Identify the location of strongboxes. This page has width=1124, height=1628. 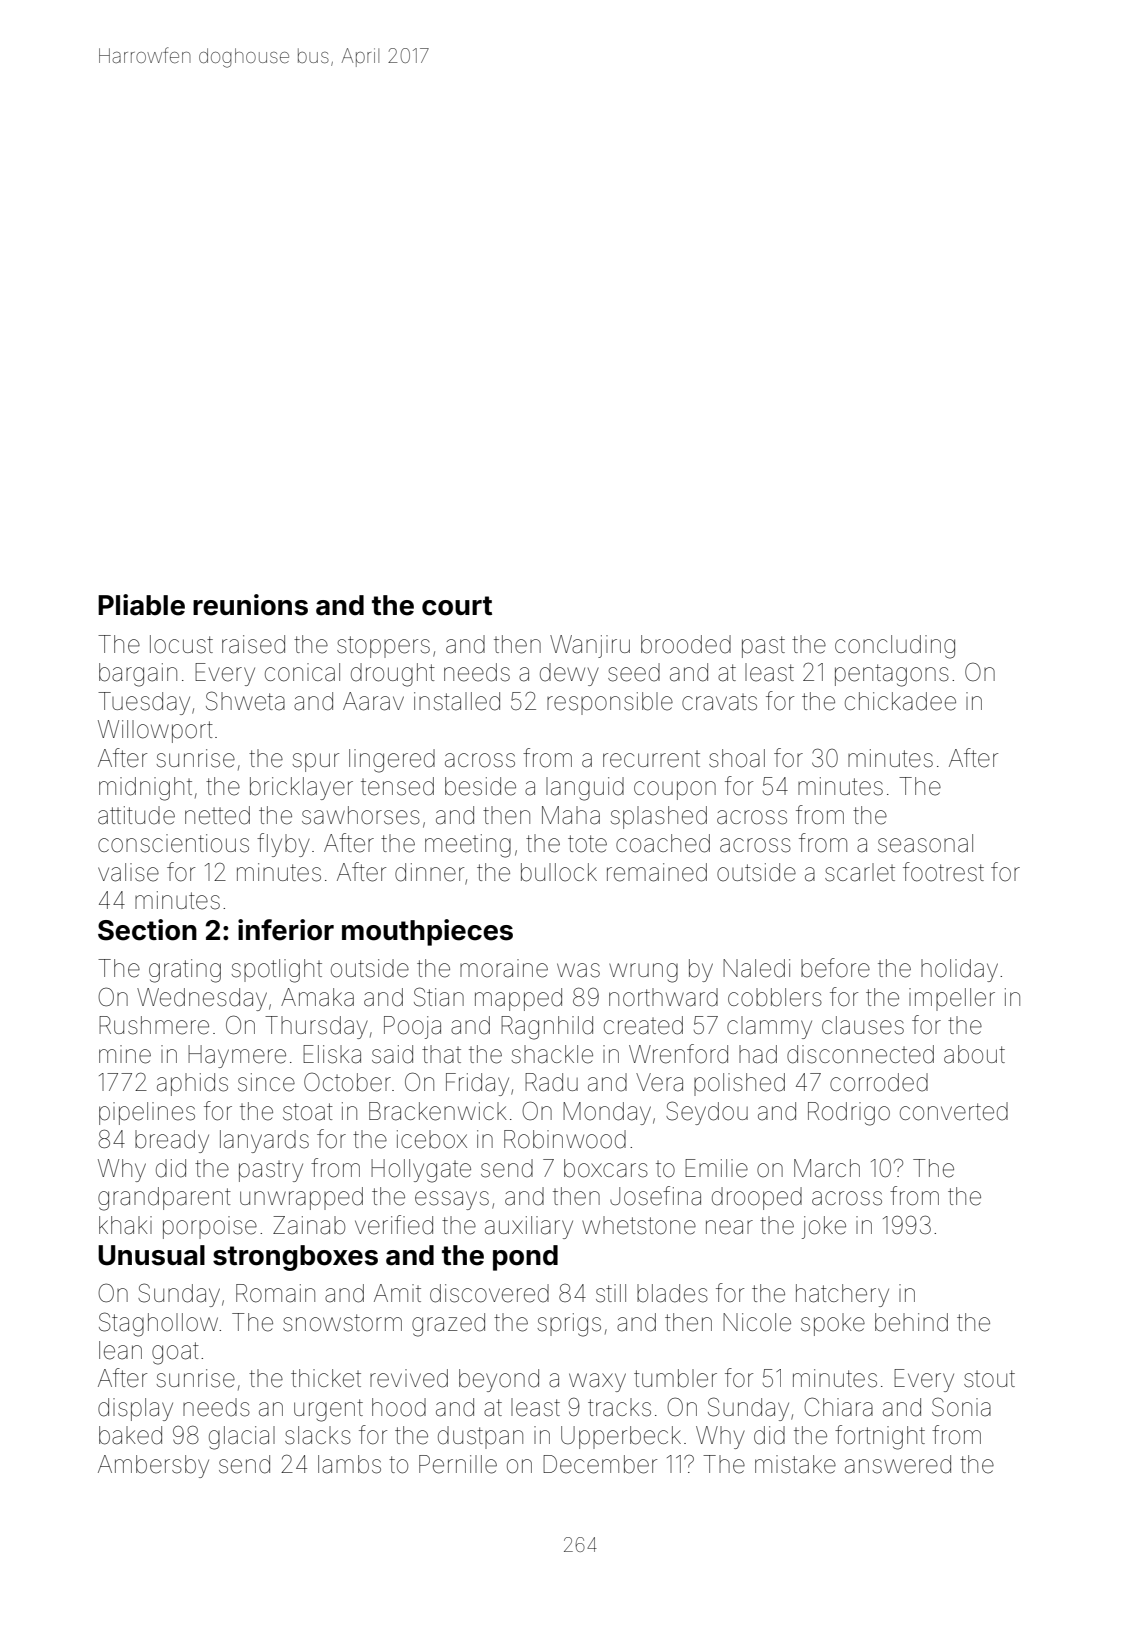
(295, 1258).
